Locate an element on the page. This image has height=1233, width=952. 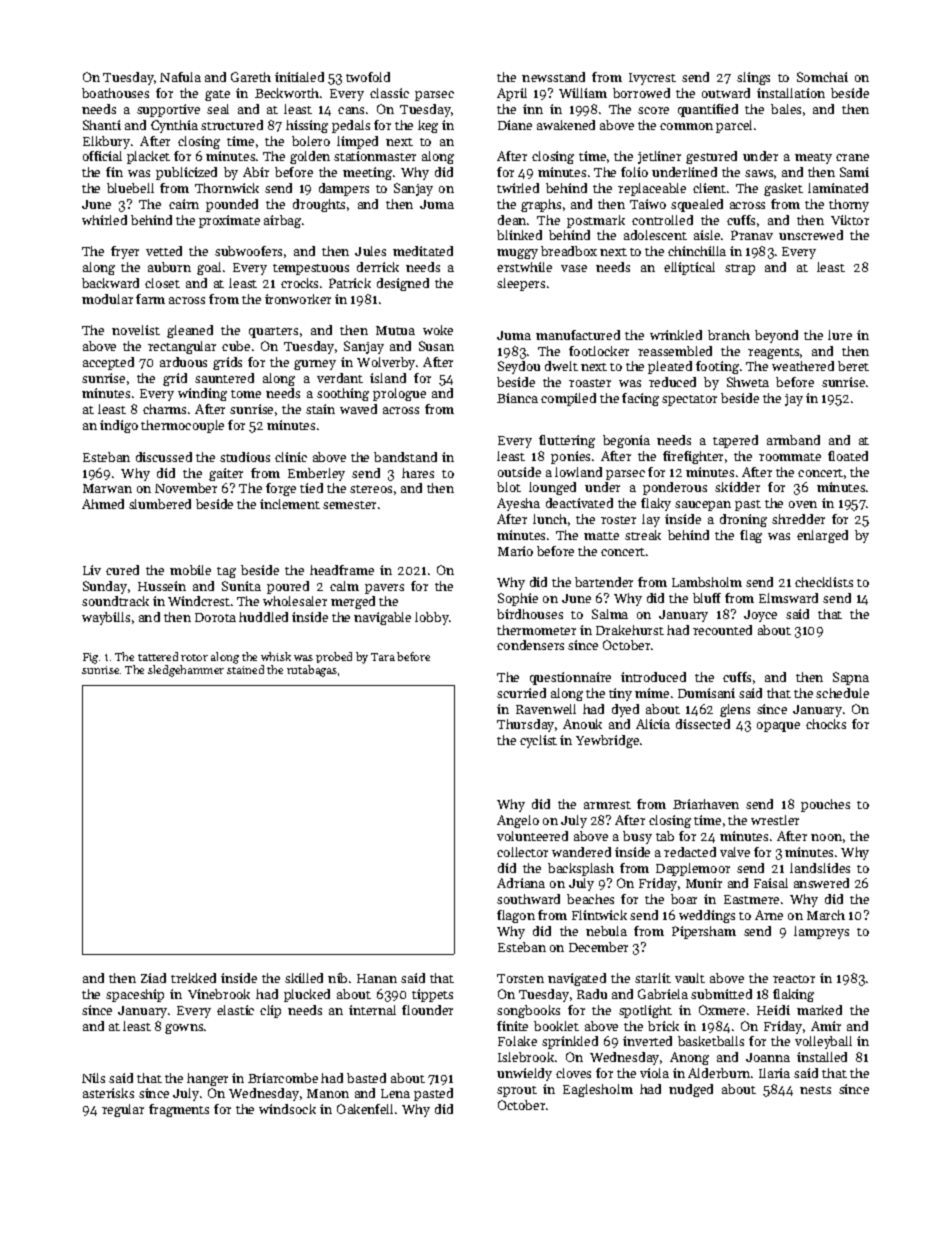
Ziad is located at coordinates (153, 978).
